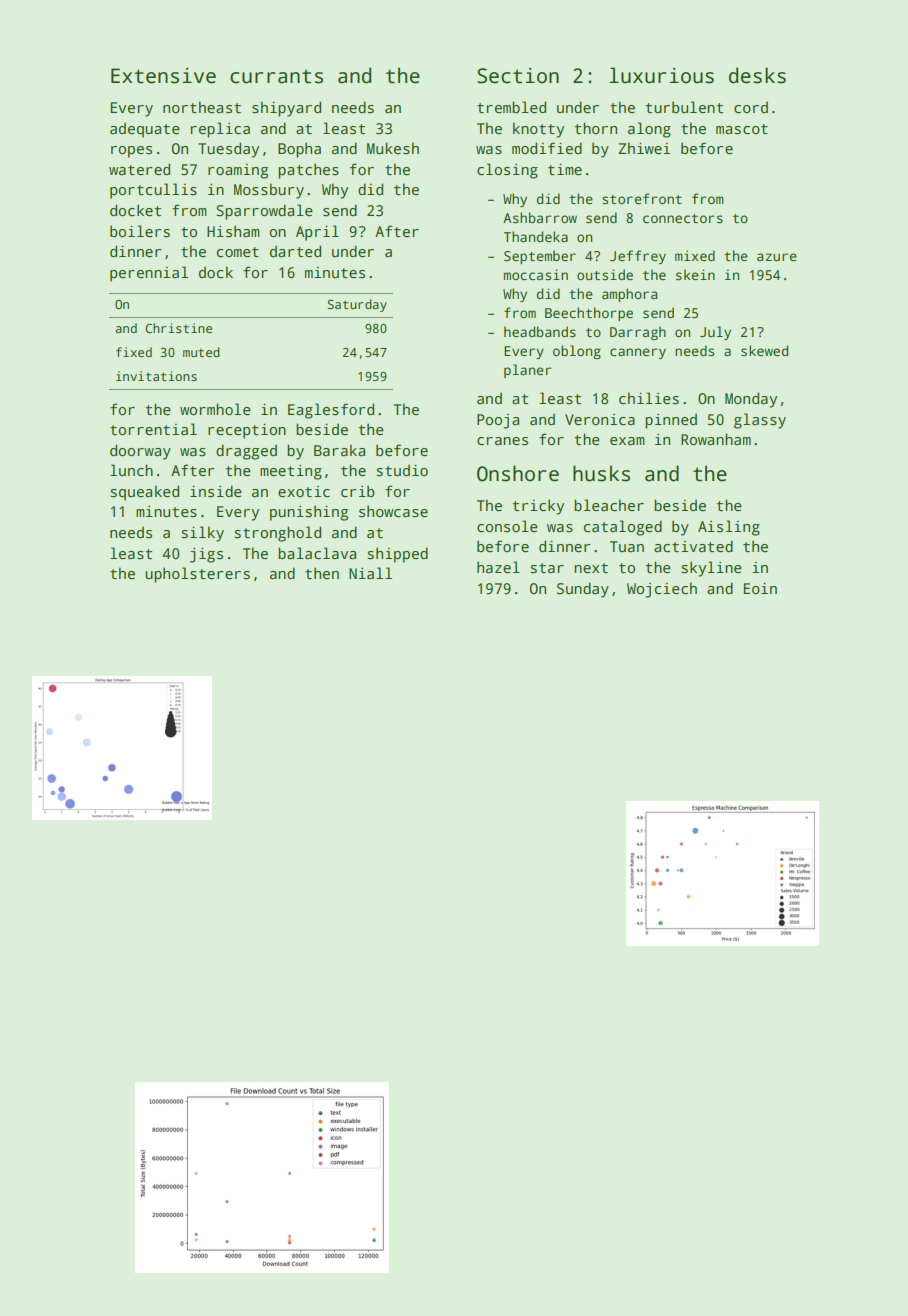  What do you see at coordinates (683, 218) in the image?
I see `connectors` at bounding box center [683, 218].
